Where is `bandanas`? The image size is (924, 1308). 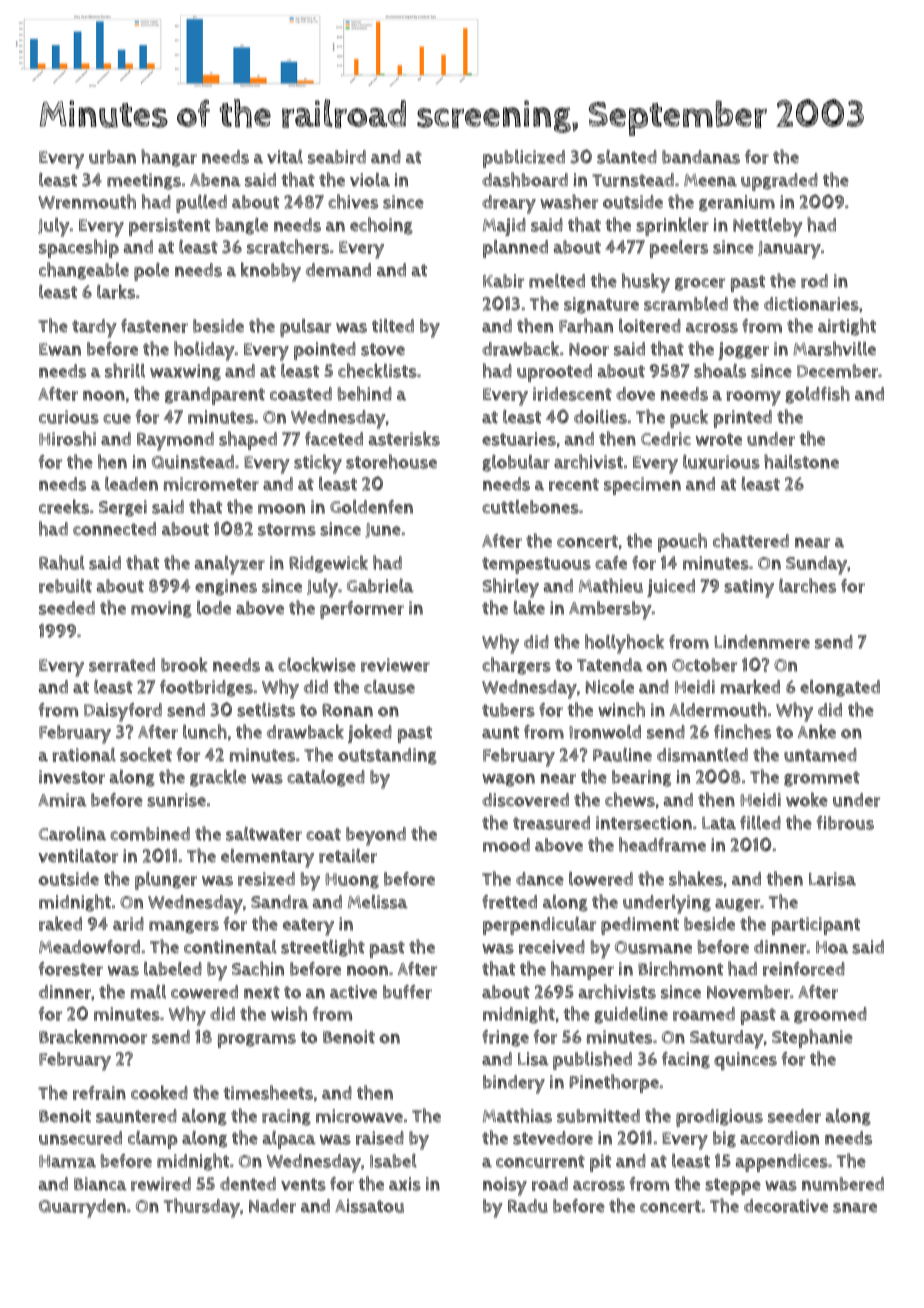 bandanas is located at coordinates (701, 157).
